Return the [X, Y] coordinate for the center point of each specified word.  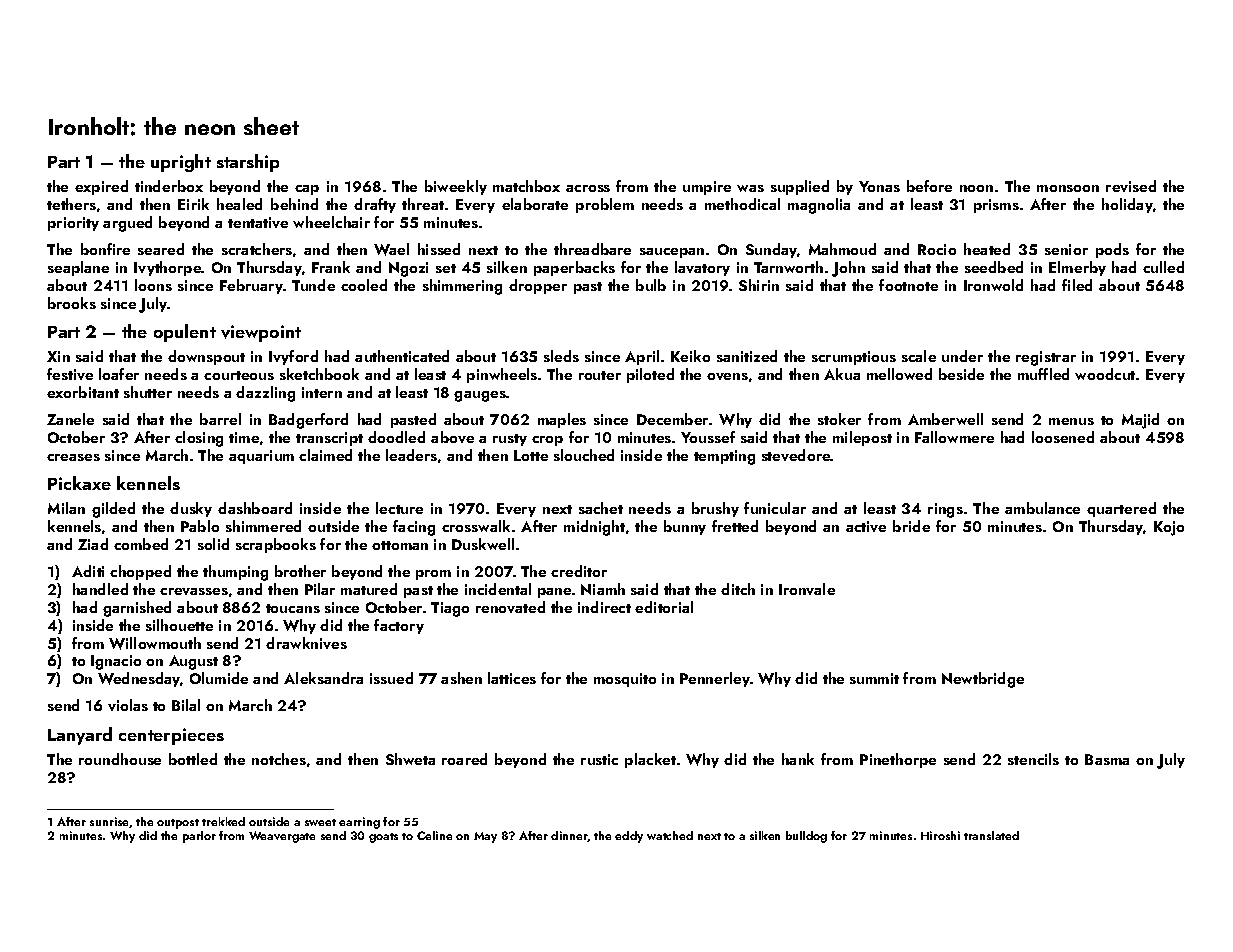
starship [248, 163]
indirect [604, 607]
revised [1131, 186]
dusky [191, 509]
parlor [199, 837]
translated [991, 835]
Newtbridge [983, 680]
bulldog [806, 837]
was [750, 188]
